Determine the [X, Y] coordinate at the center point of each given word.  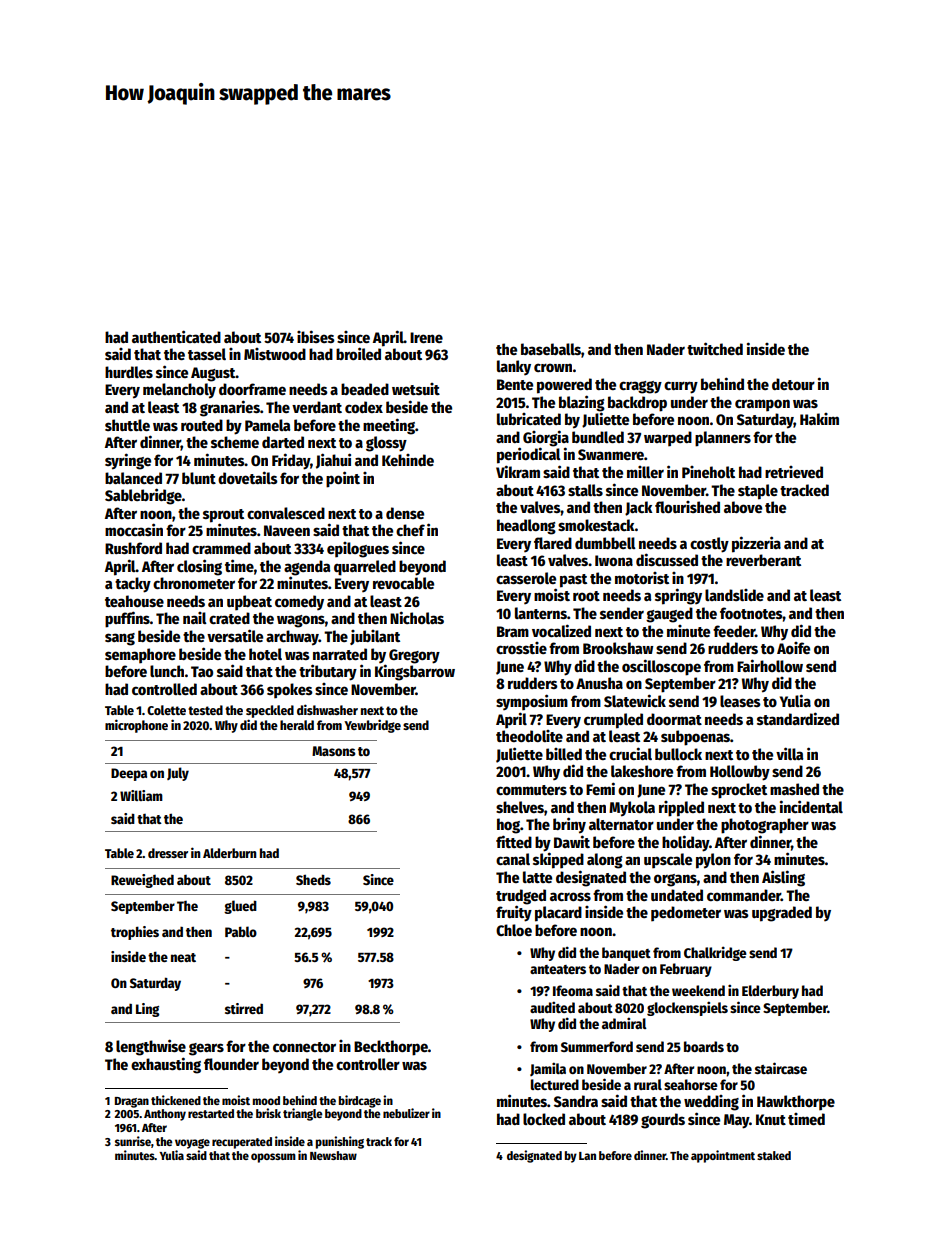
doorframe [252, 389]
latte [537, 877]
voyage [192, 1144]
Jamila [548, 1069]
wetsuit [416, 389]
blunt [199, 478]
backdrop [637, 404]
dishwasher [327, 709]
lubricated [529, 419]
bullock [678, 754]
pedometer [686, 914]
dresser [168, 853]
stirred [244, 1008]
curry [681, 387]
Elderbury [770, 992]
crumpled [613, 721]
